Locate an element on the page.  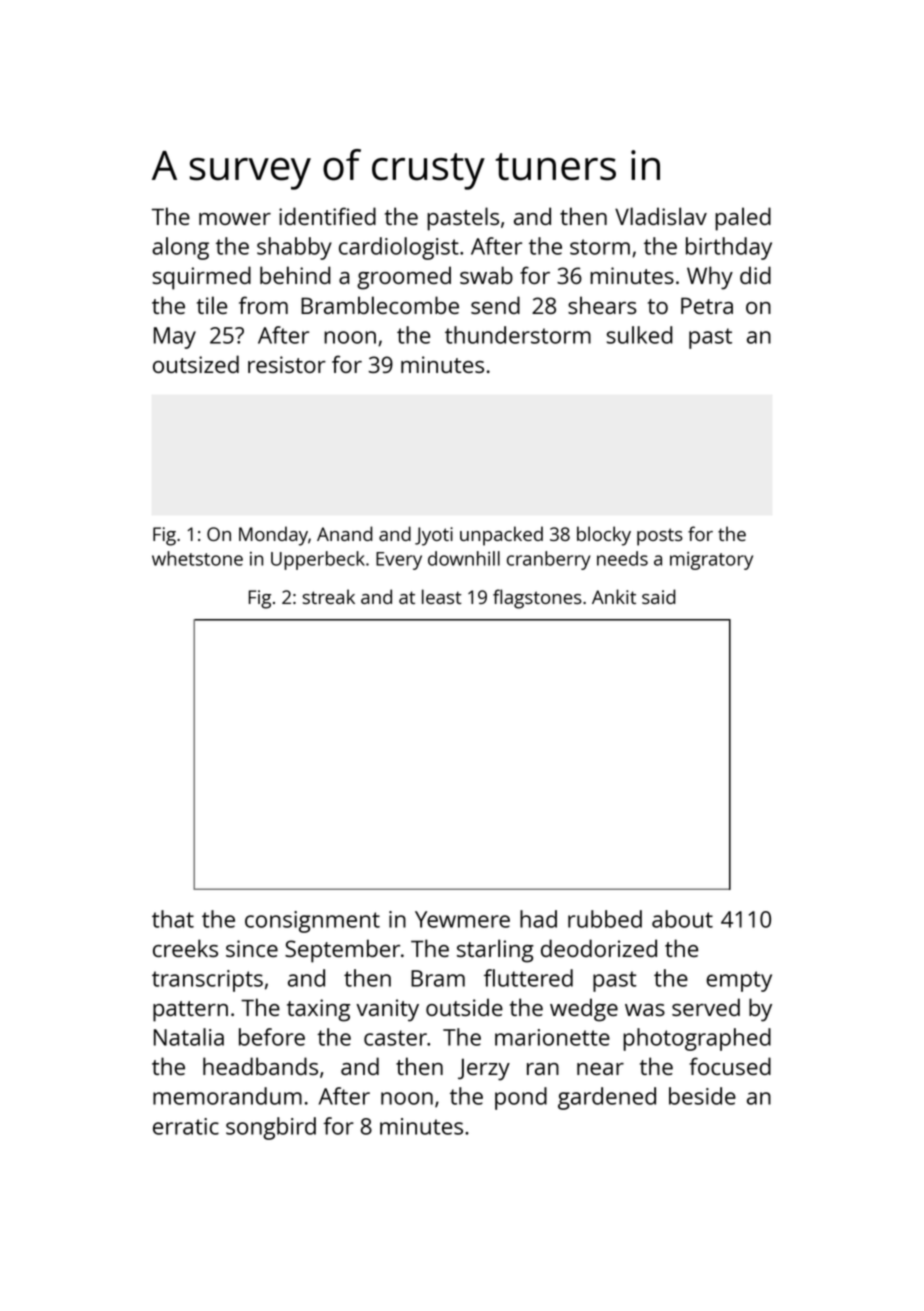
rubbed is located at coordinates (605, 919).
